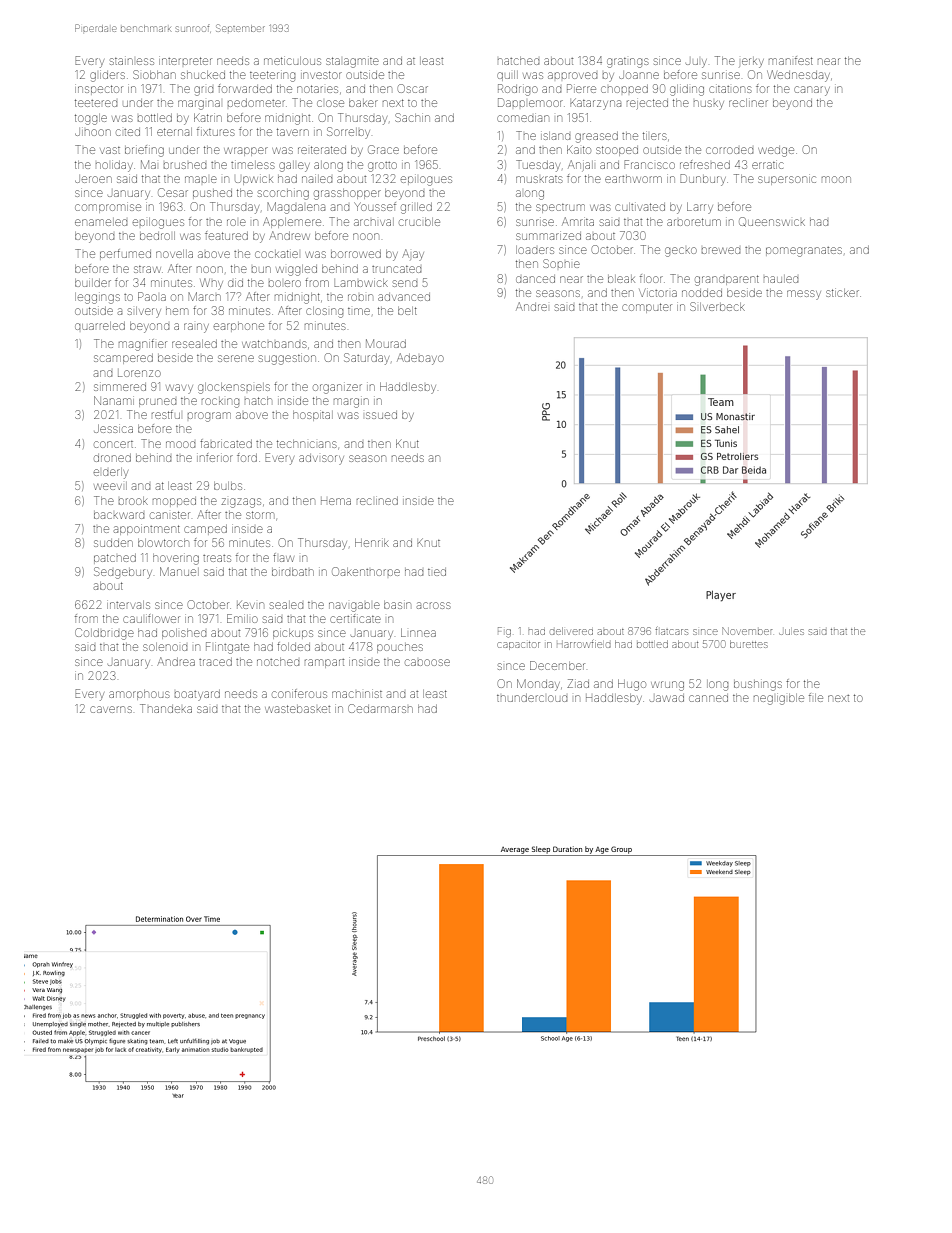 The height and width of the image is (1233, 952). What do you see at coordinates (274, 344) in the image?
I see `watchbands` at bounding box center [274, 344].
